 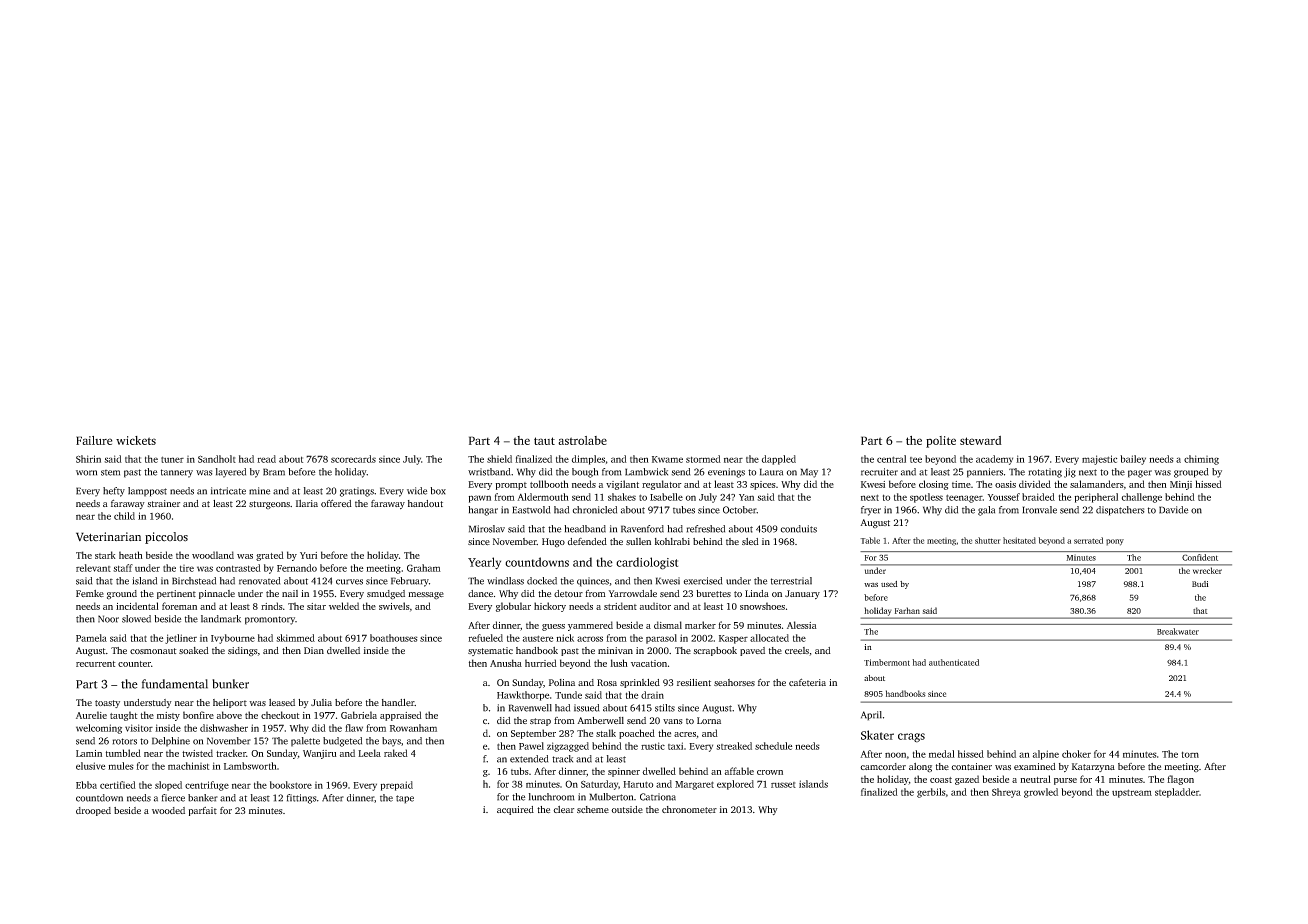 What do you see at coordinates (203, 811) in the screenshot?
I see `parfait` at bounding box center [203, 811].
